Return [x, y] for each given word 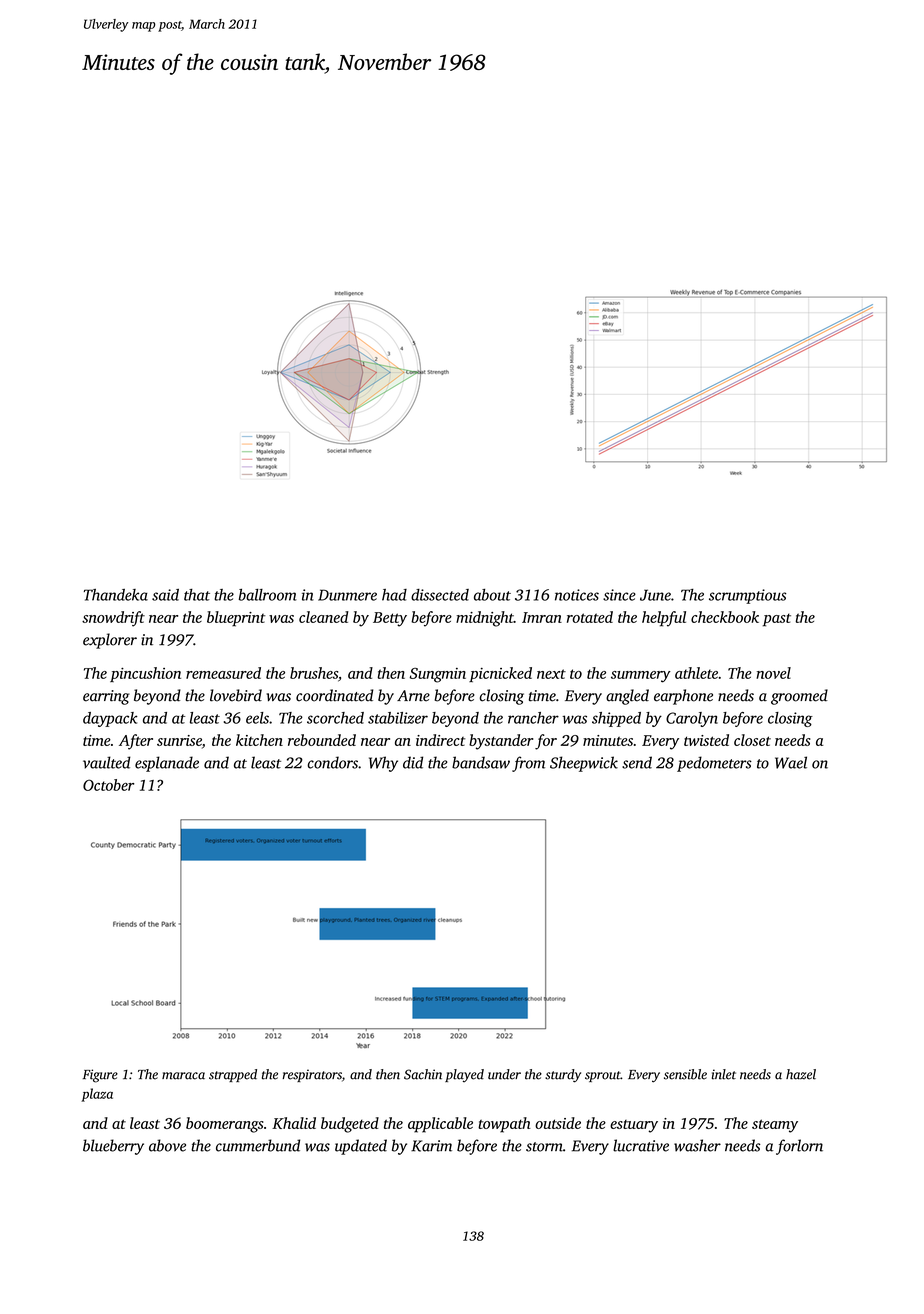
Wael [791, 762]
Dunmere [347, 595]
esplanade [167, 764]
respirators [312, 1075]
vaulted [107, 762]
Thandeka [116, 595]
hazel [801, 1074]
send [637, 762]
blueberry [113, 1147]
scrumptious [747, 596]
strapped [233, 1075]
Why [383, 764]
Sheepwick [584, 764]
